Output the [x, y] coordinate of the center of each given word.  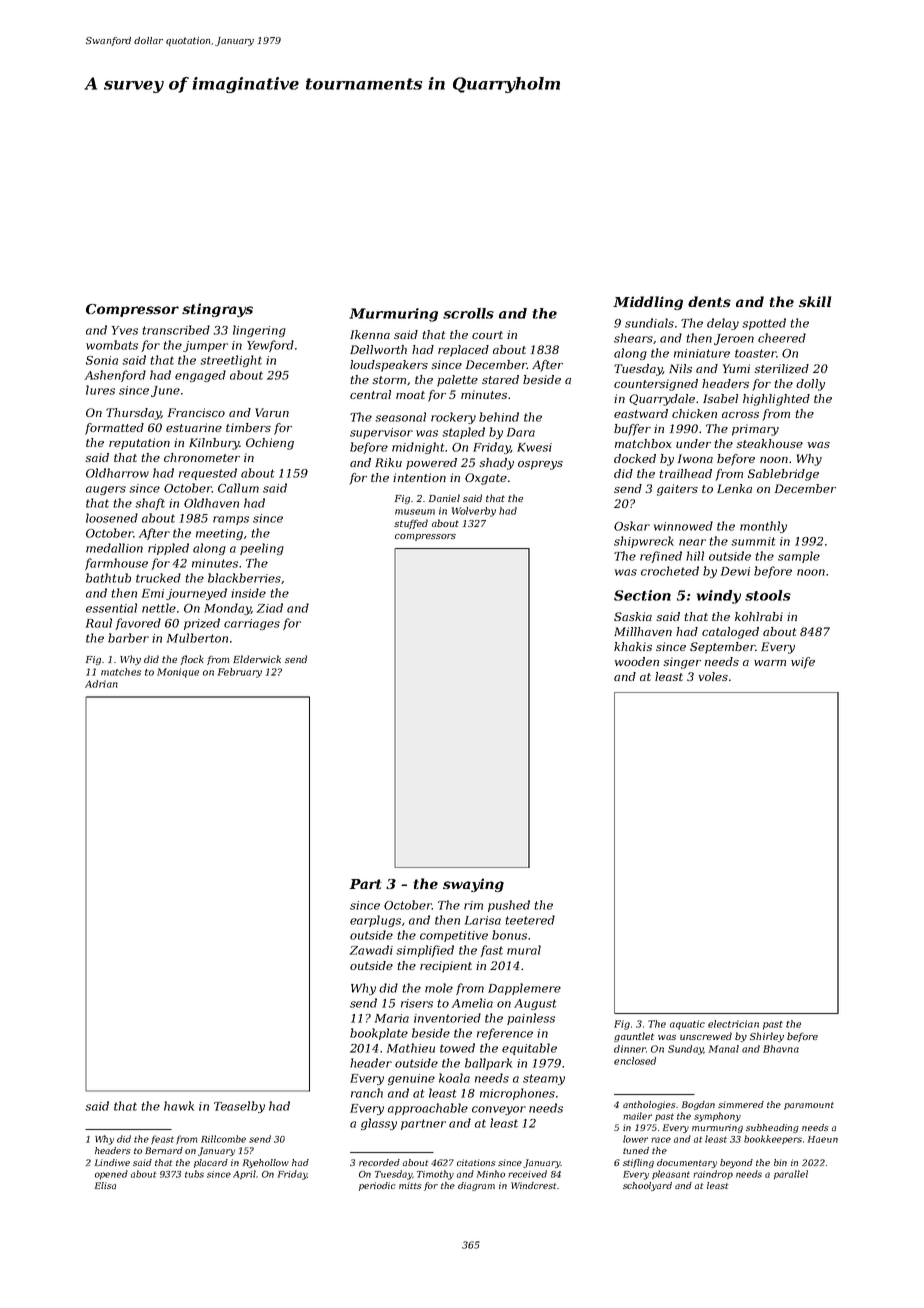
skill [815, 301]
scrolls [468, 313]
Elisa [105, 1185]
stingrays [217, 310]
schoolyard [647, 1186]
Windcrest [533, 1185]
